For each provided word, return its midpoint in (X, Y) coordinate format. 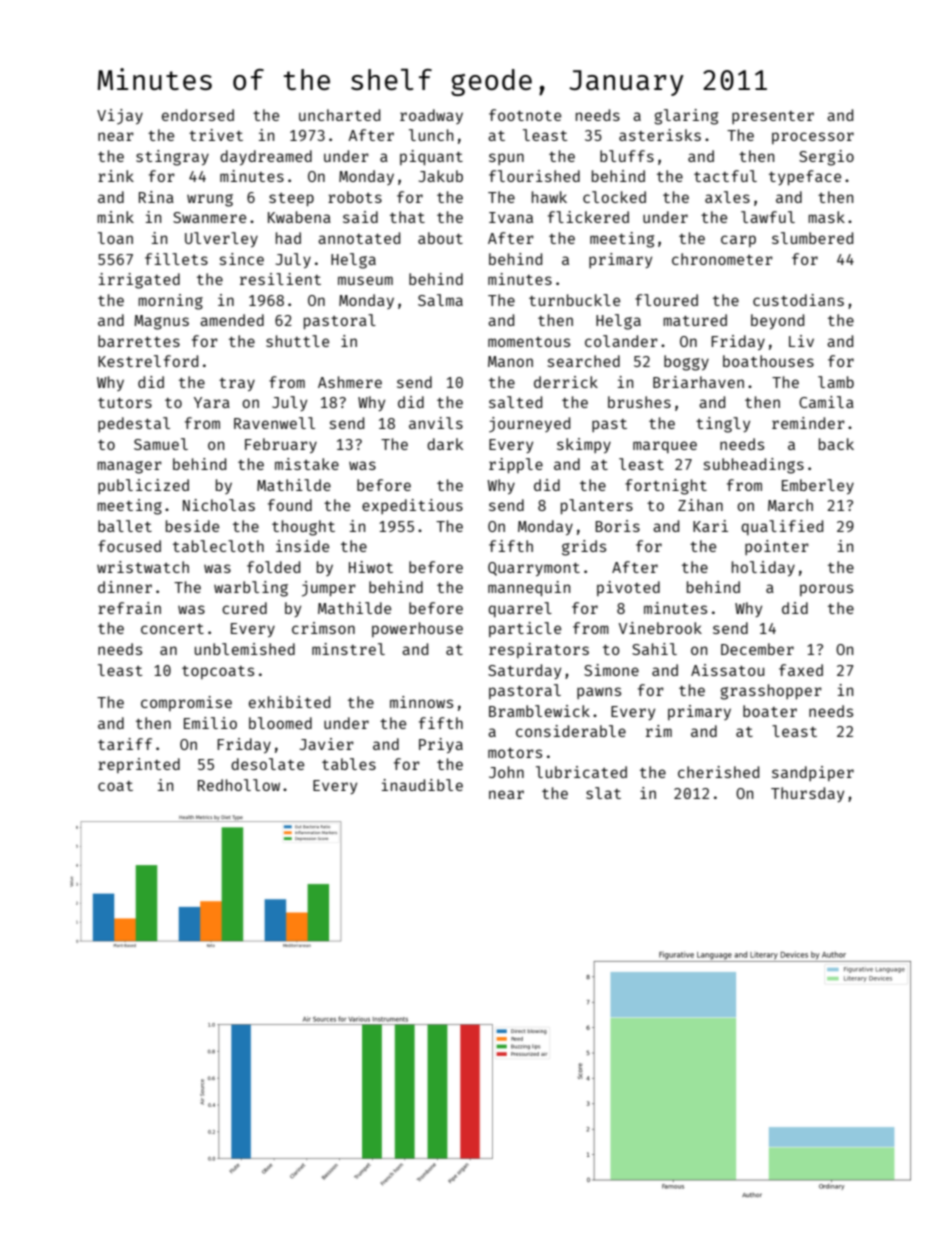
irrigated (139, 281)
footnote (525, 115)
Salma (440, 300)
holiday (763, 568)
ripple (516, 465)
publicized (143, 486)
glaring (686, 117)
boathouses (768, 361)
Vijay (120, 117)
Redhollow (239, 785)
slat (603, 793)
